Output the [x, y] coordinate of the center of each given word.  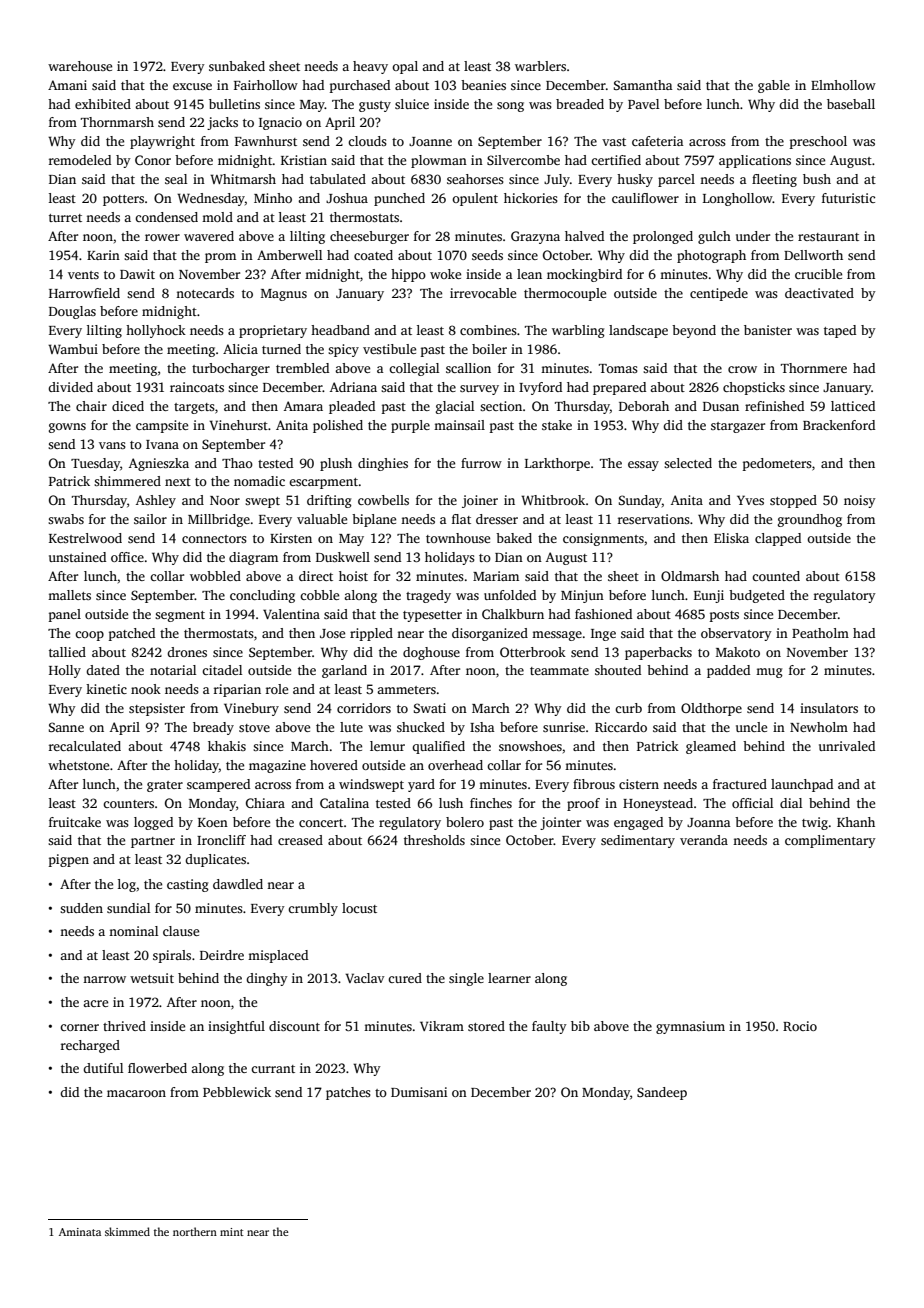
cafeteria [658, 141]
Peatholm [820, 633]
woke [445, 274]
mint [232, 1232]
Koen [213, 822]
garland [344, 671]
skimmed [127, 1231]
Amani [67, 85]
